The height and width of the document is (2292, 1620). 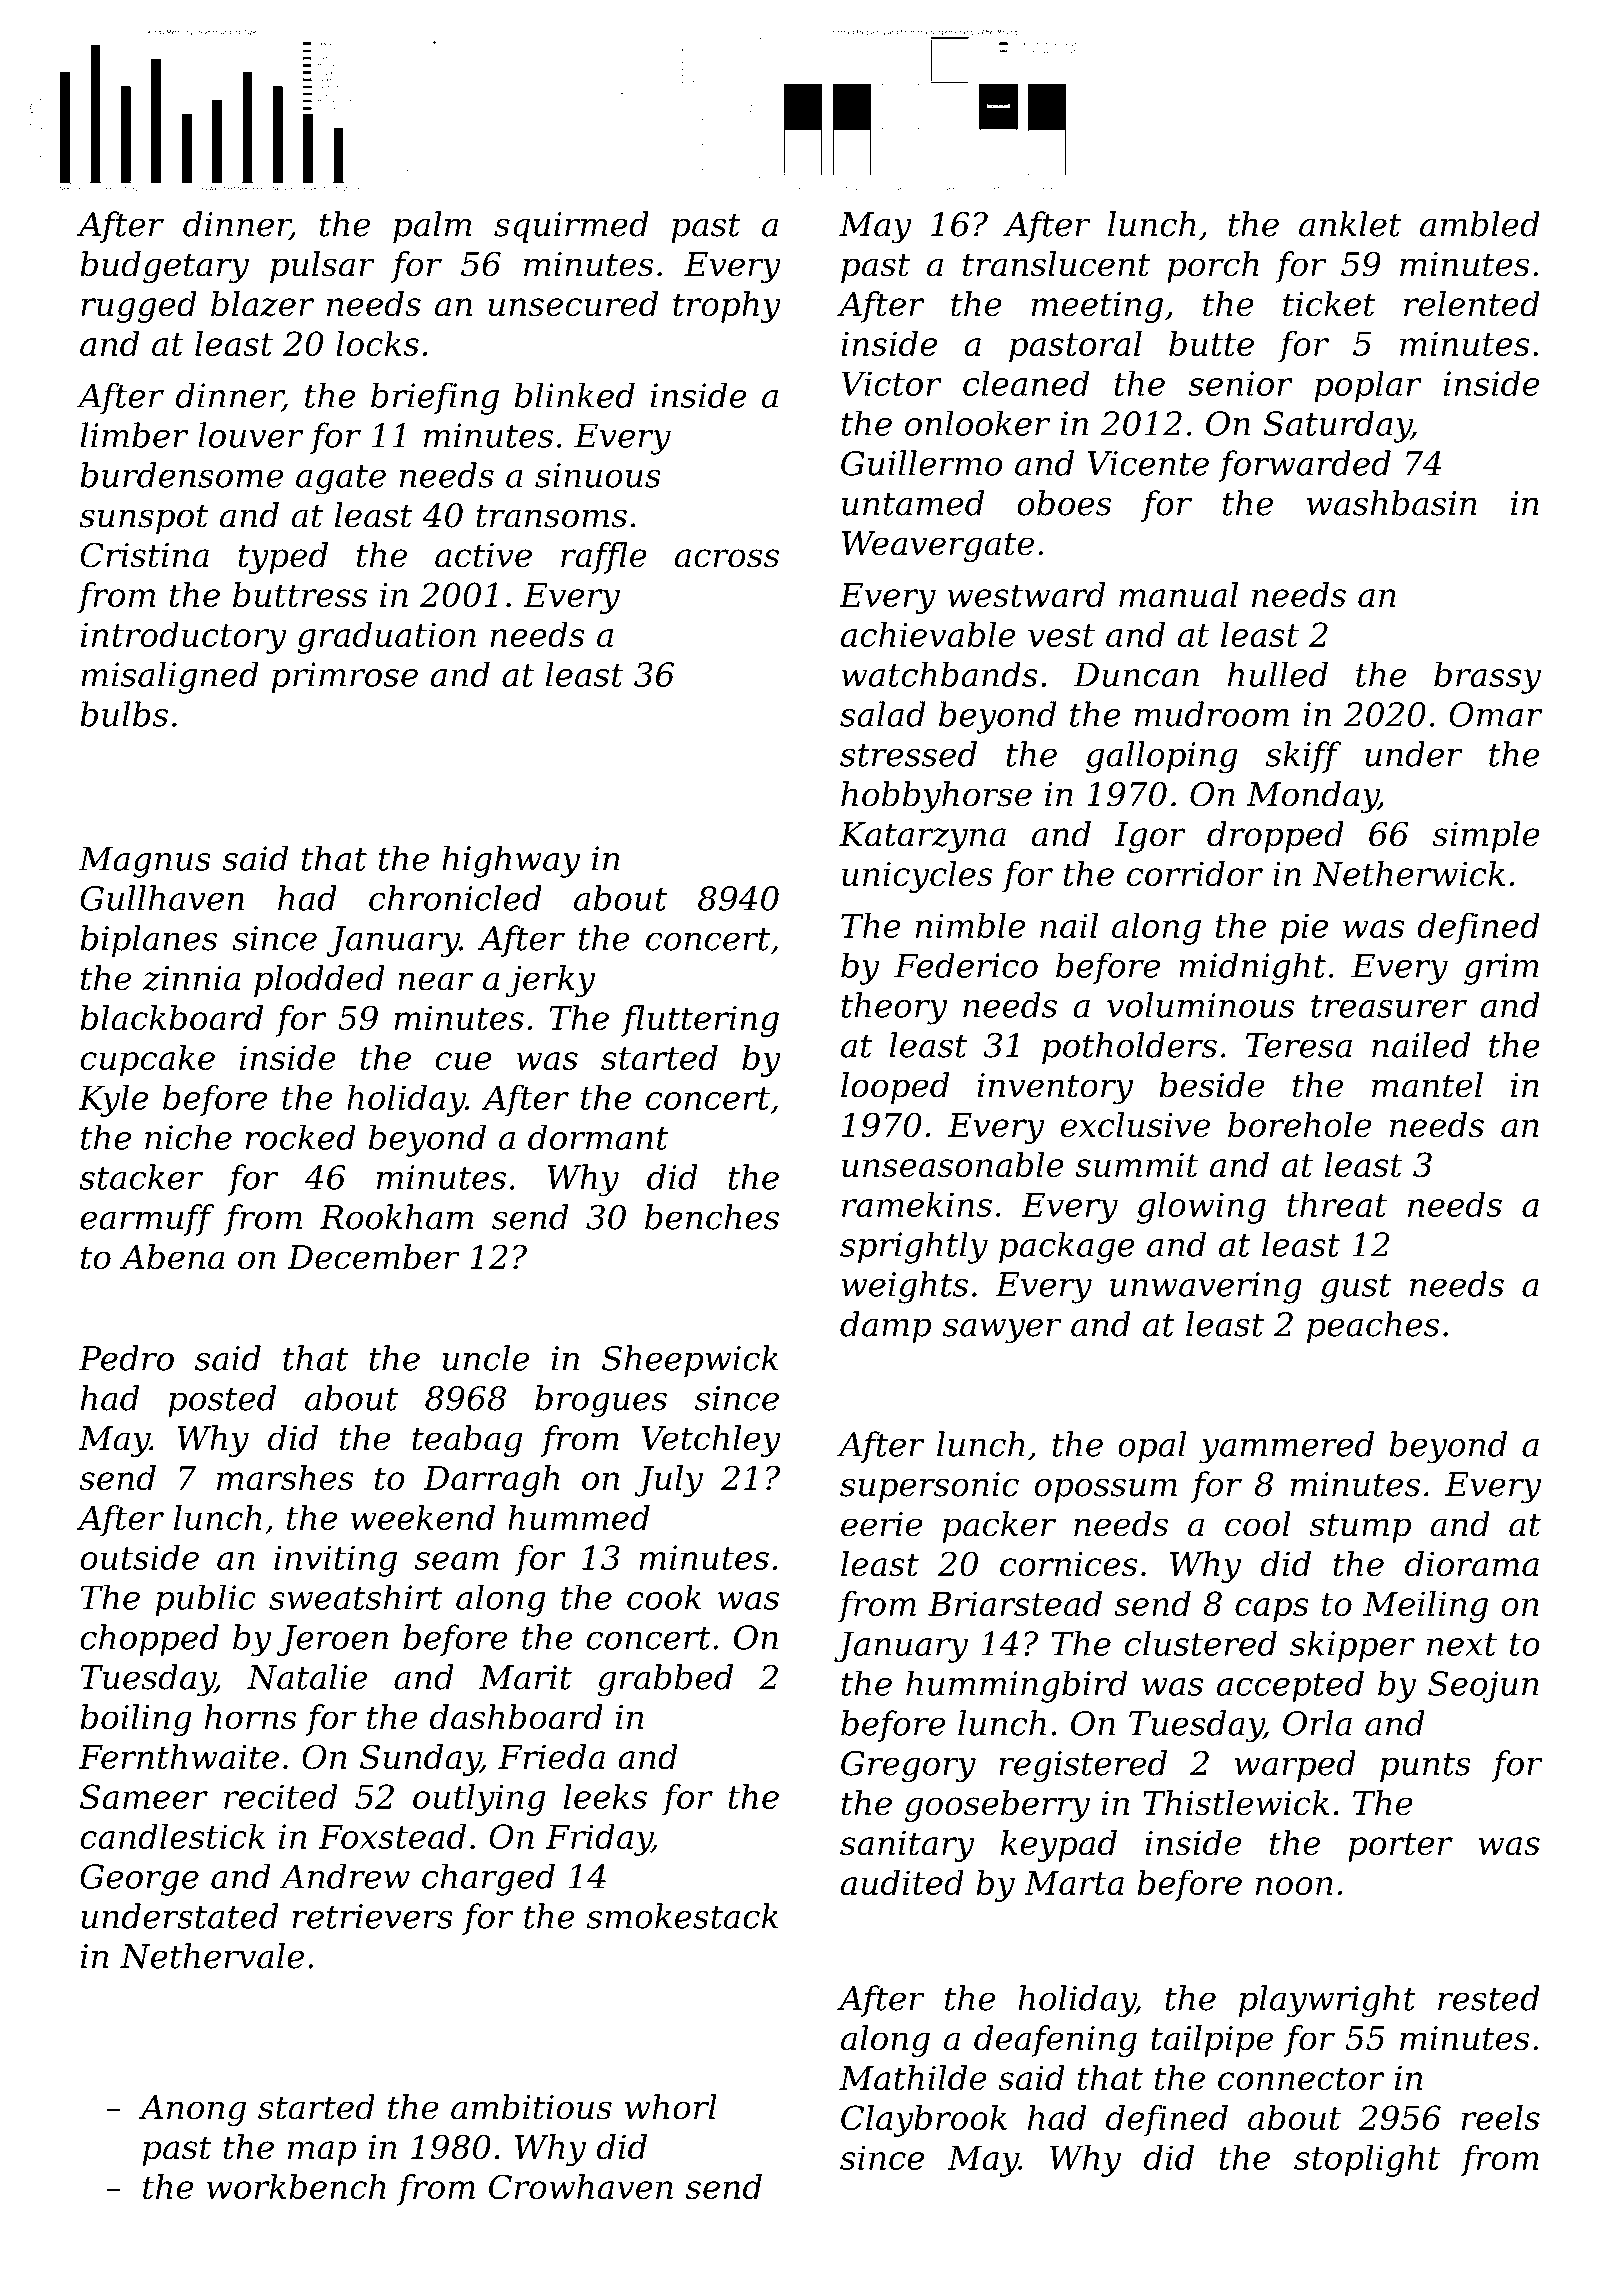 I want to click on Jeroen, so click(x=332, y=1640).
